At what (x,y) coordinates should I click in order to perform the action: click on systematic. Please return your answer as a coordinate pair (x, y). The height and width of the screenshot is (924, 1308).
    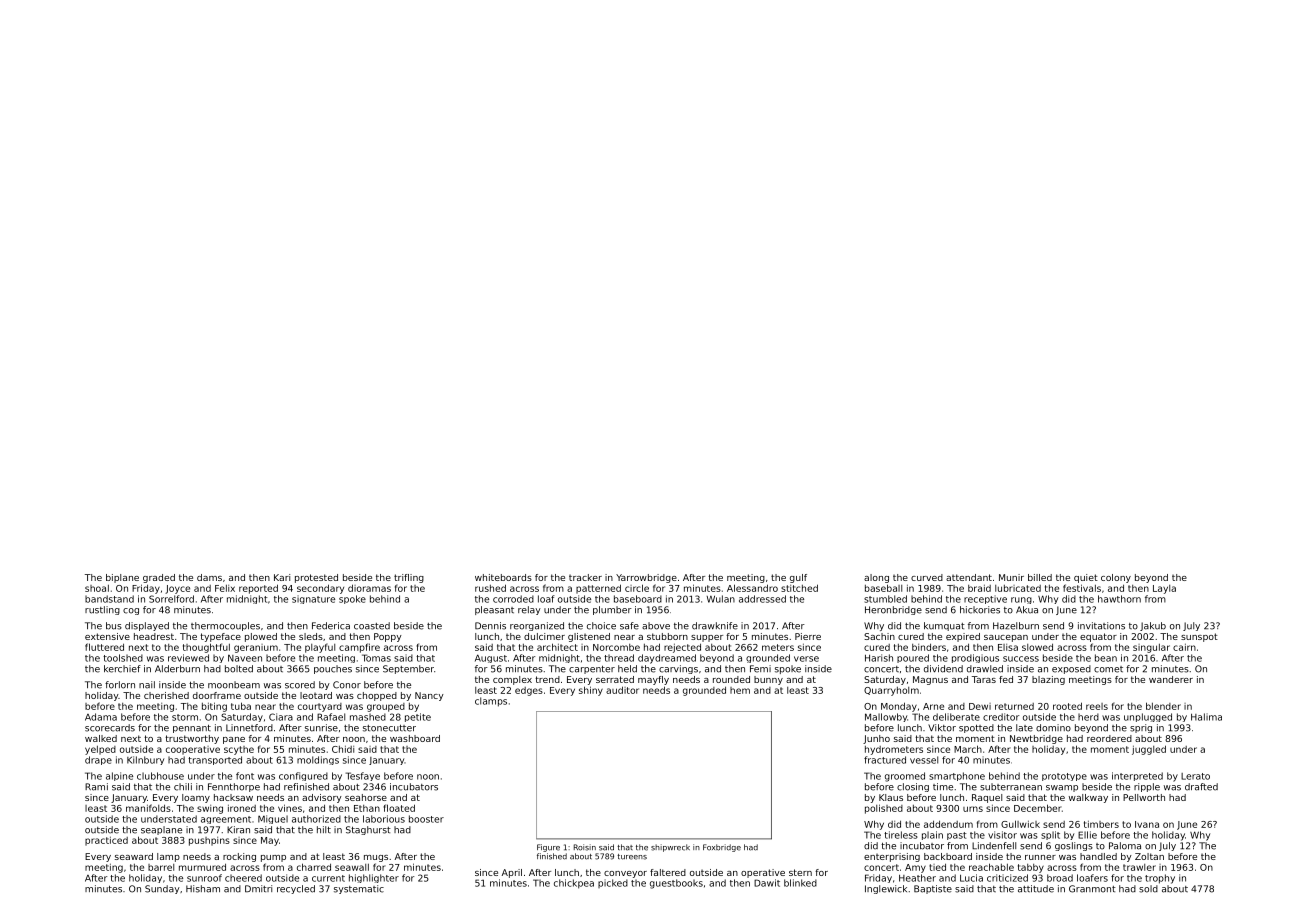
    Looking at the image, I should click on (359, 889).
